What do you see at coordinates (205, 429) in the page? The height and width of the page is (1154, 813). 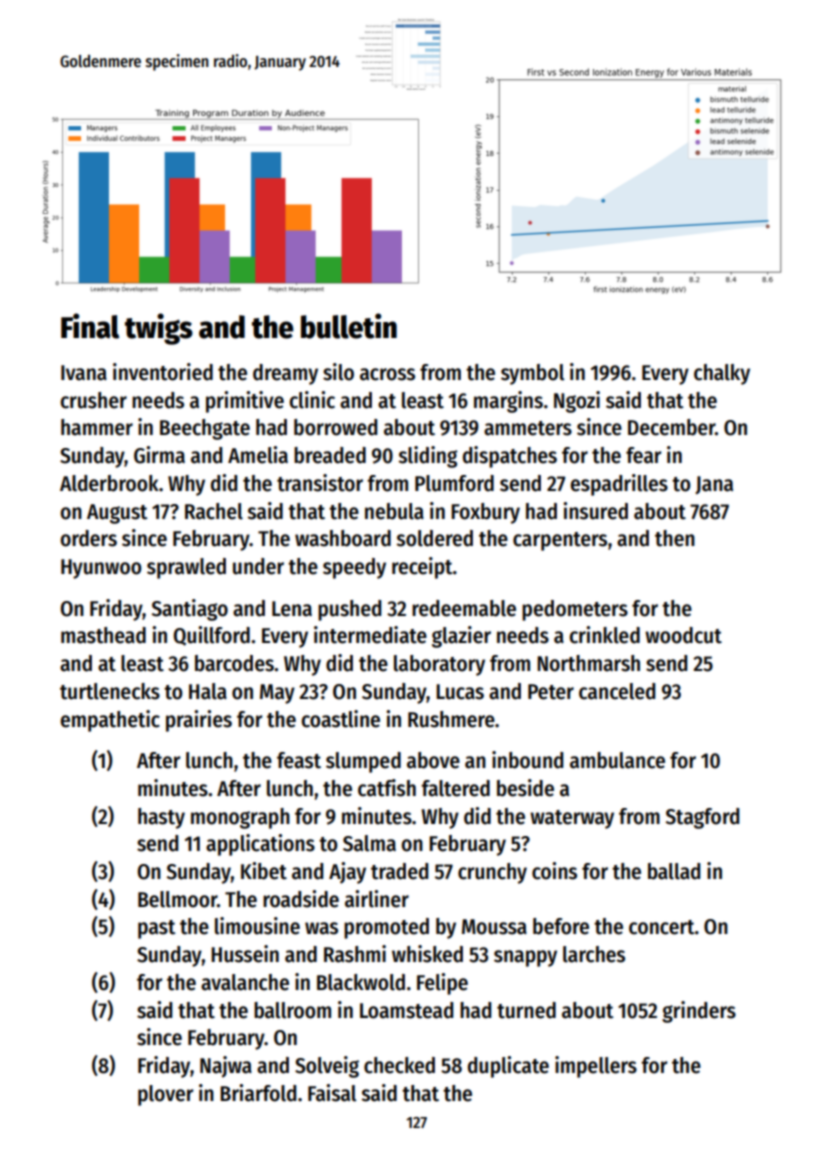 I see `Beechgate` at bounding box center [205, 429].
